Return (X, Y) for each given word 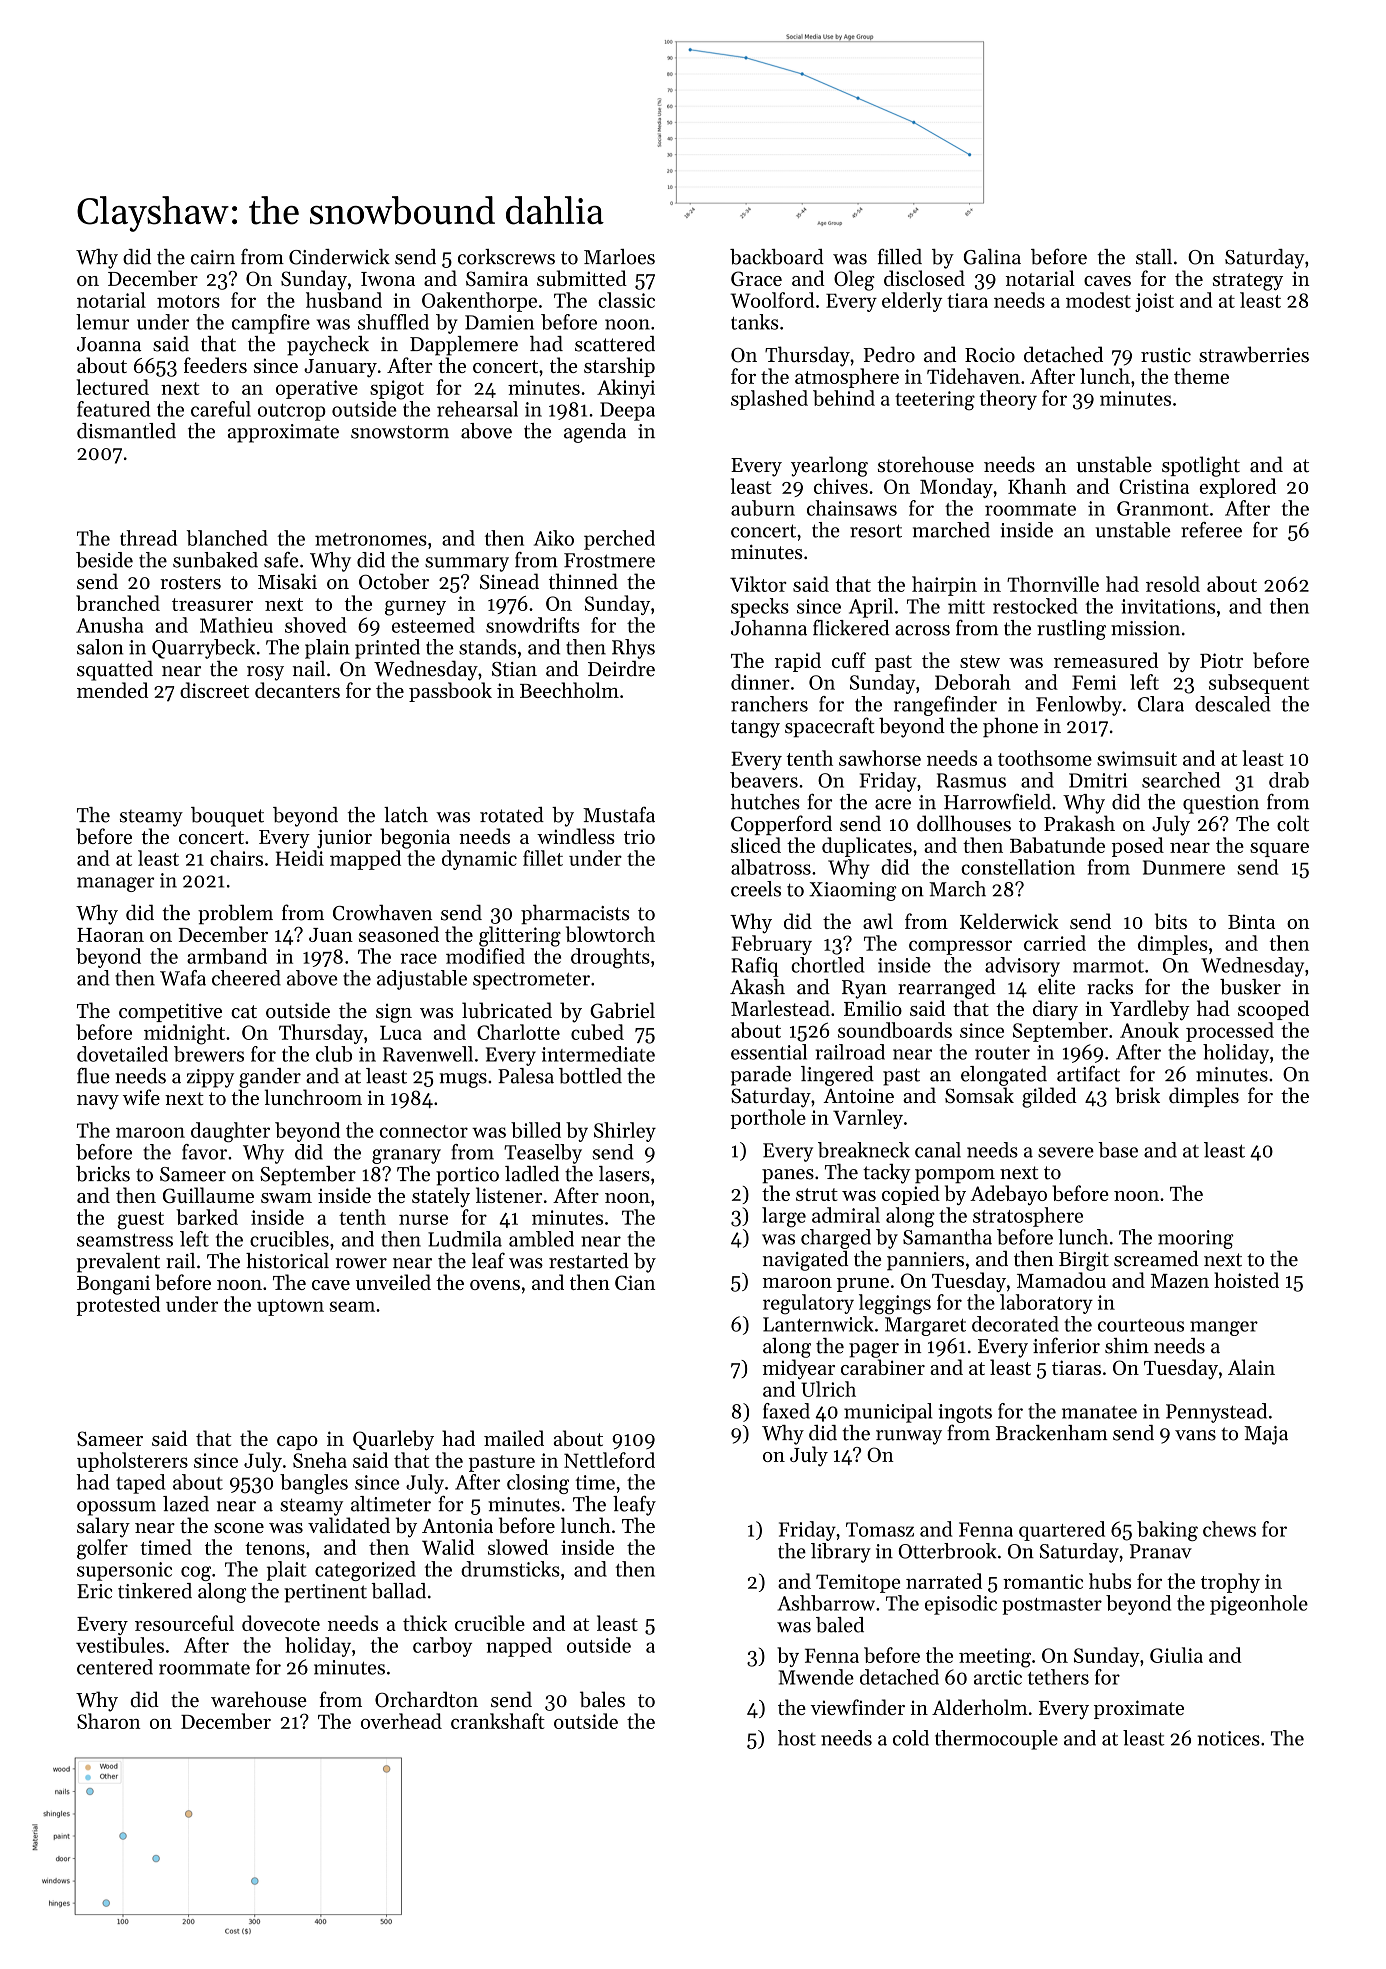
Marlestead (780, 1008)
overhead (401, 1721)
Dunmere (1184, 867)
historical (287, 1261)
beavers (764, 780)
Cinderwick (339, 257)
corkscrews (506, 257)
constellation (1018, 867)
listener (509, 1195)
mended (112, 690)
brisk (1137, 1095)
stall (1154, 257)
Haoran (110, 935)
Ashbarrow (826, 1603)
